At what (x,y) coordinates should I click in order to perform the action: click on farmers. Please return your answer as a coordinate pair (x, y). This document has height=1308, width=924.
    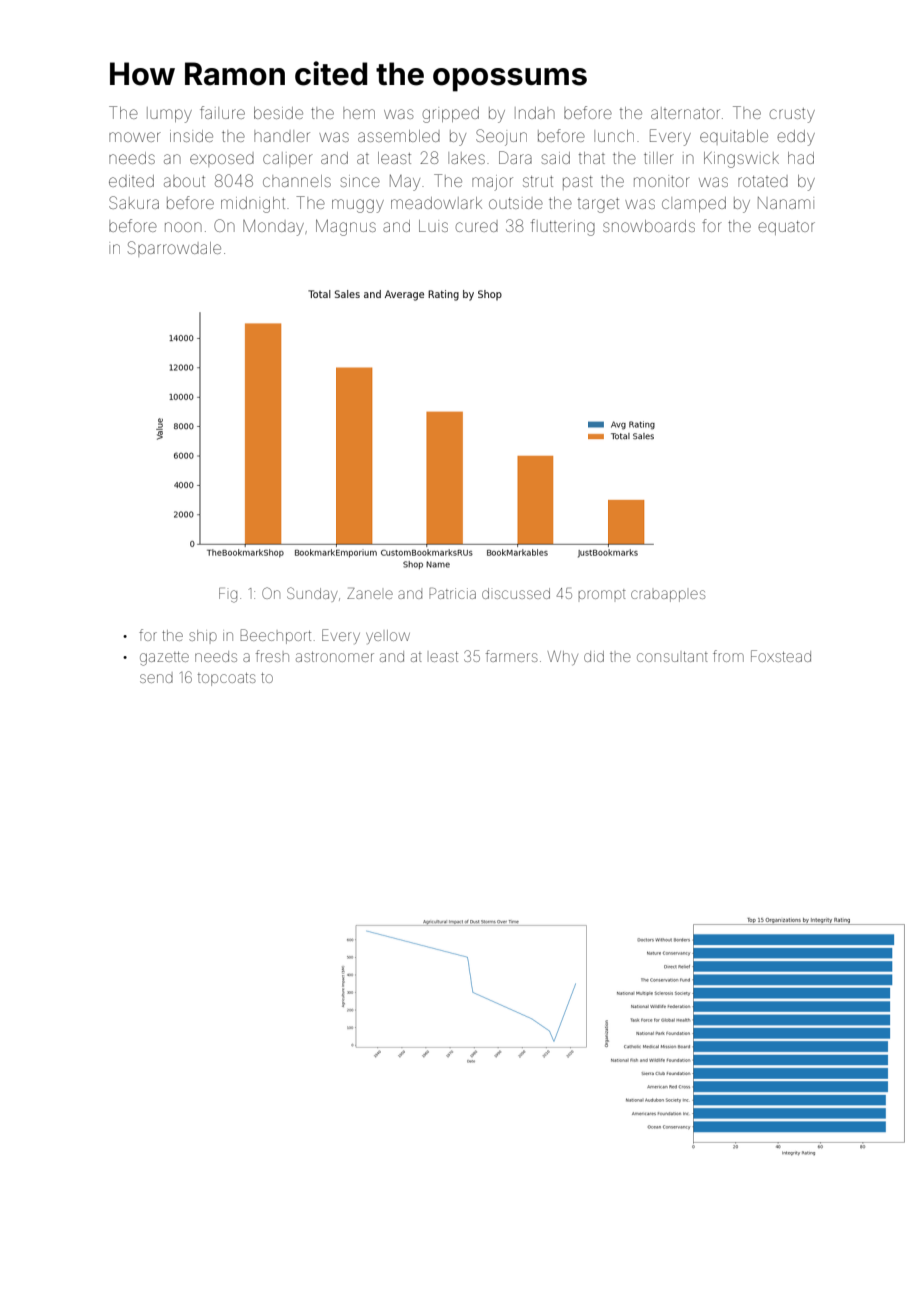
    Looking at the image, I should click on (512, 656).
